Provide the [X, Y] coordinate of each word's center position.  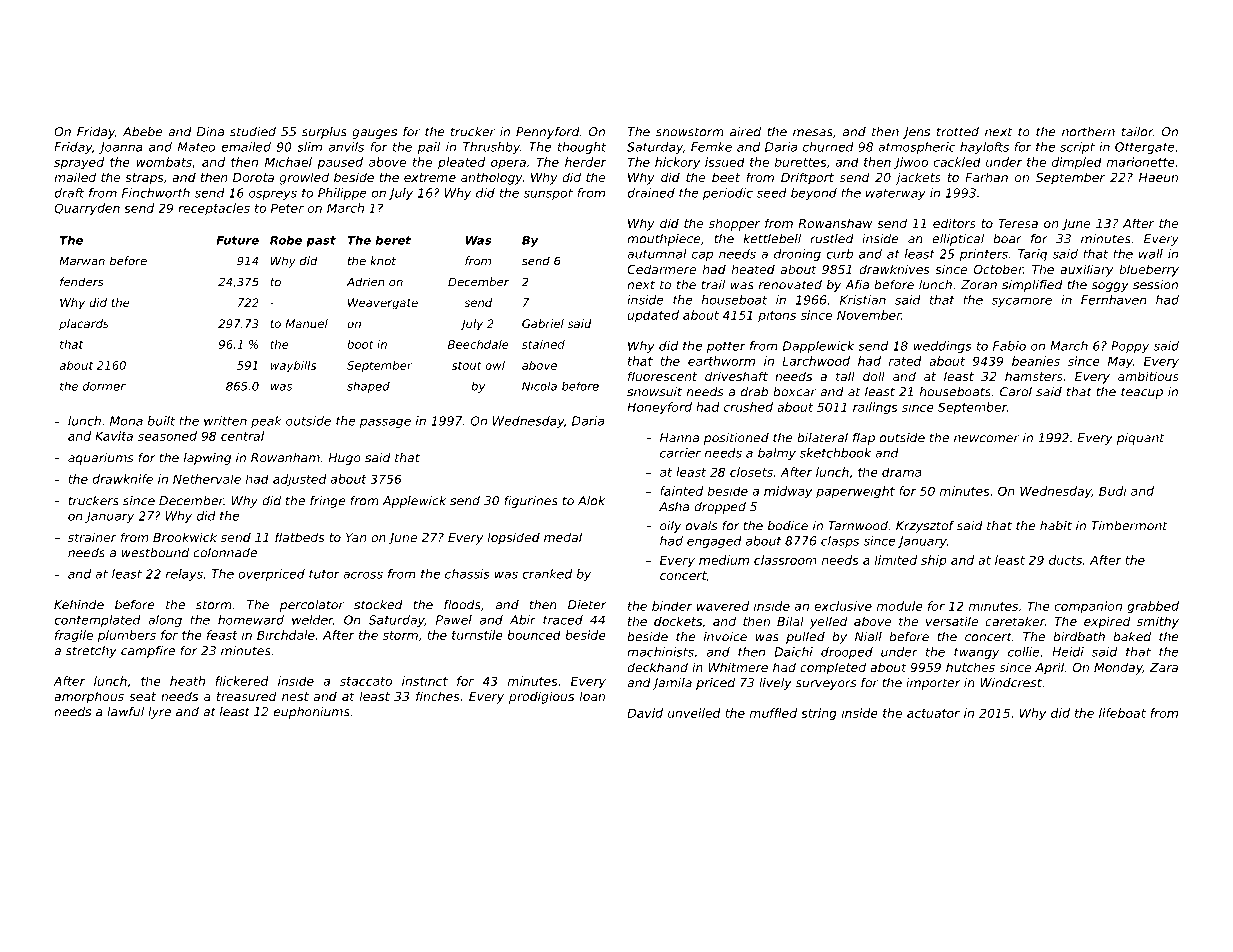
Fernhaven [1114, 300]
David [645, 713]
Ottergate [1145, 148]
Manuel [306, 323]
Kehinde [79, 605]
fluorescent [662, 376]
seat [142, 696]
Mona [126, 421]
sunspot [548, 194]
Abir [523, 620]
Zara [1164, 667]
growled [304, 178]
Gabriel [543, 323]
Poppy [1130, 347]
